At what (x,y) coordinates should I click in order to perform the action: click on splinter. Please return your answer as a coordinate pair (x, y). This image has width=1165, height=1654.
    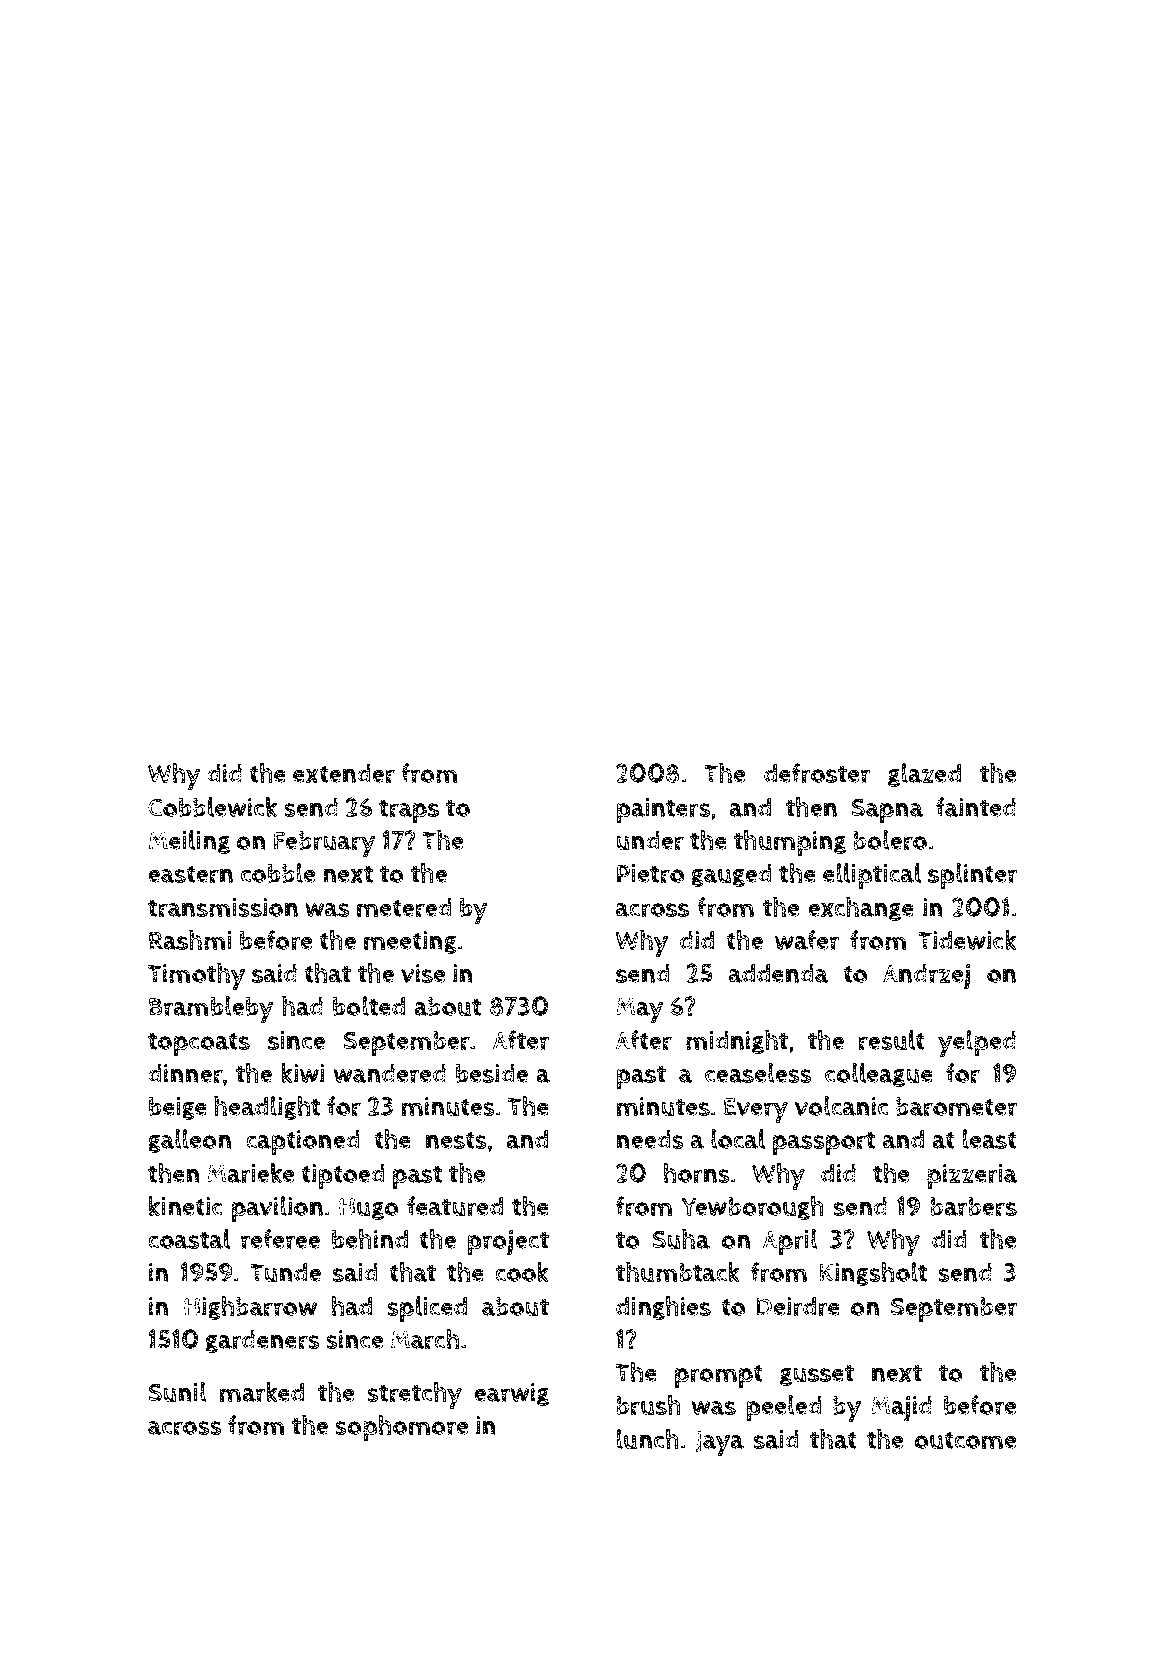
    Looking at the image, I should click on (972, 876).
